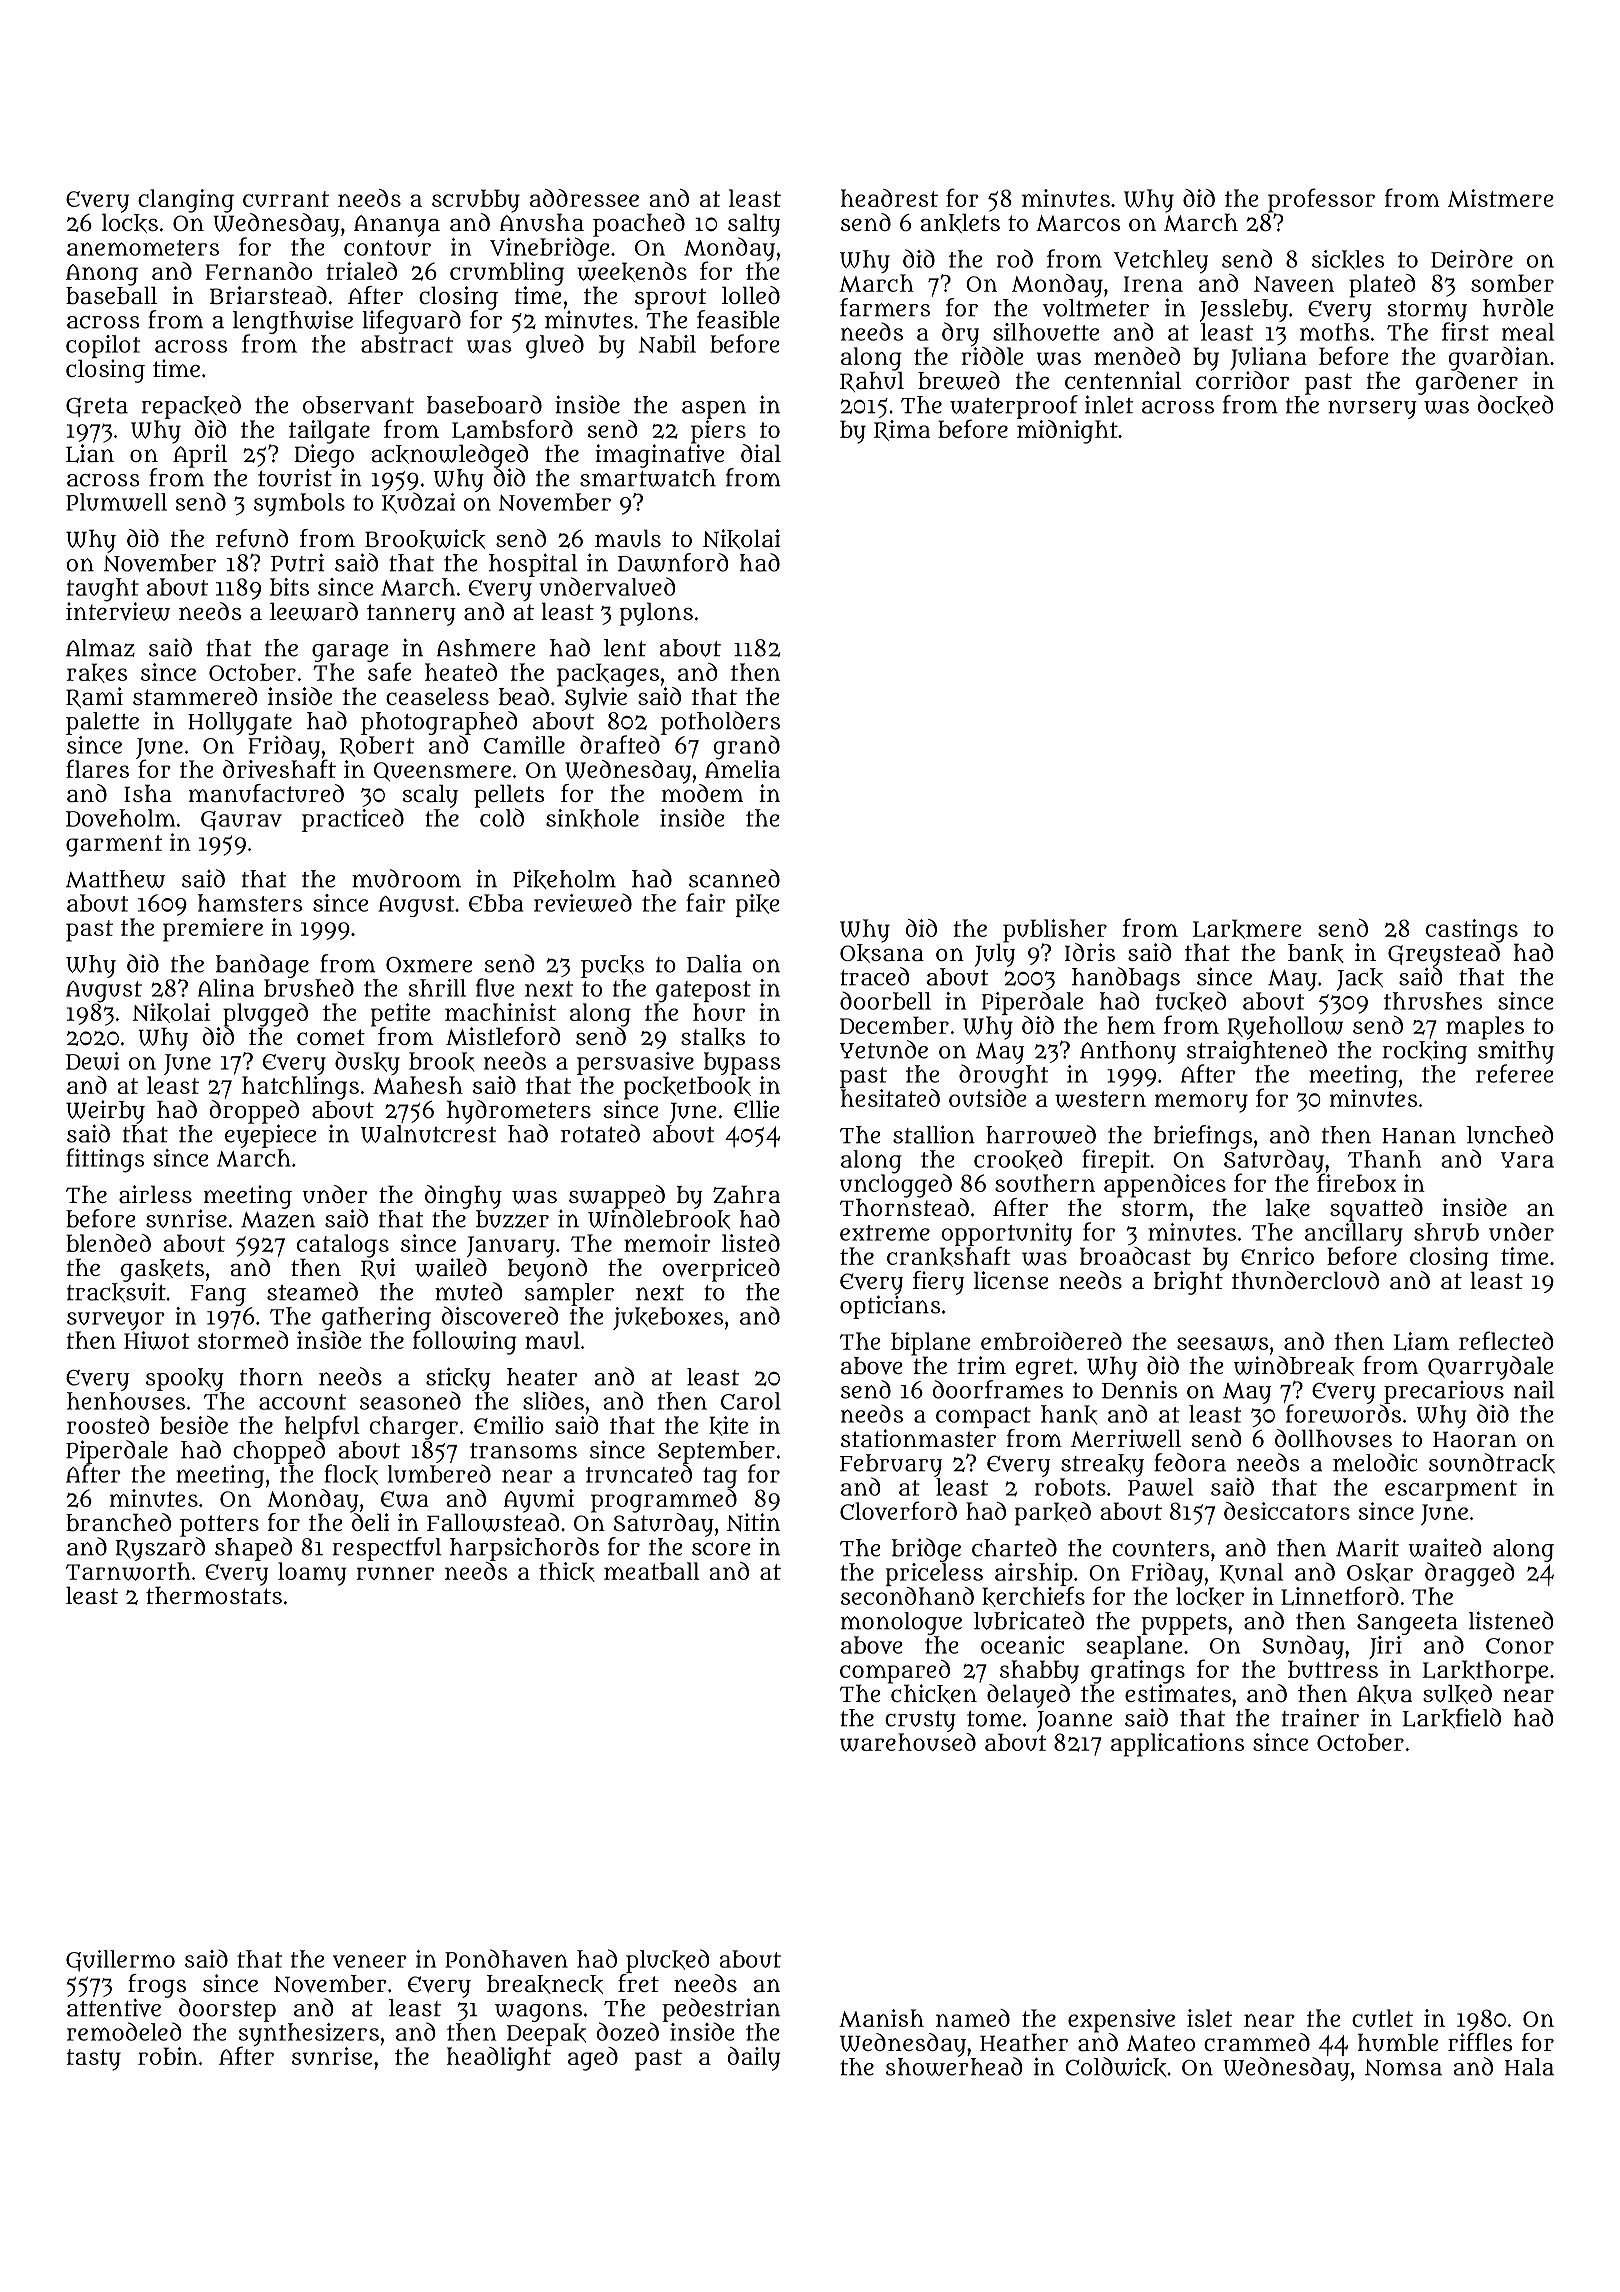 This screenshot has height=2292, width=1620. What do you see at coordinates (617, 1197) in the screenshot?
I see `swapped` at bounding box center [617, 1197].
